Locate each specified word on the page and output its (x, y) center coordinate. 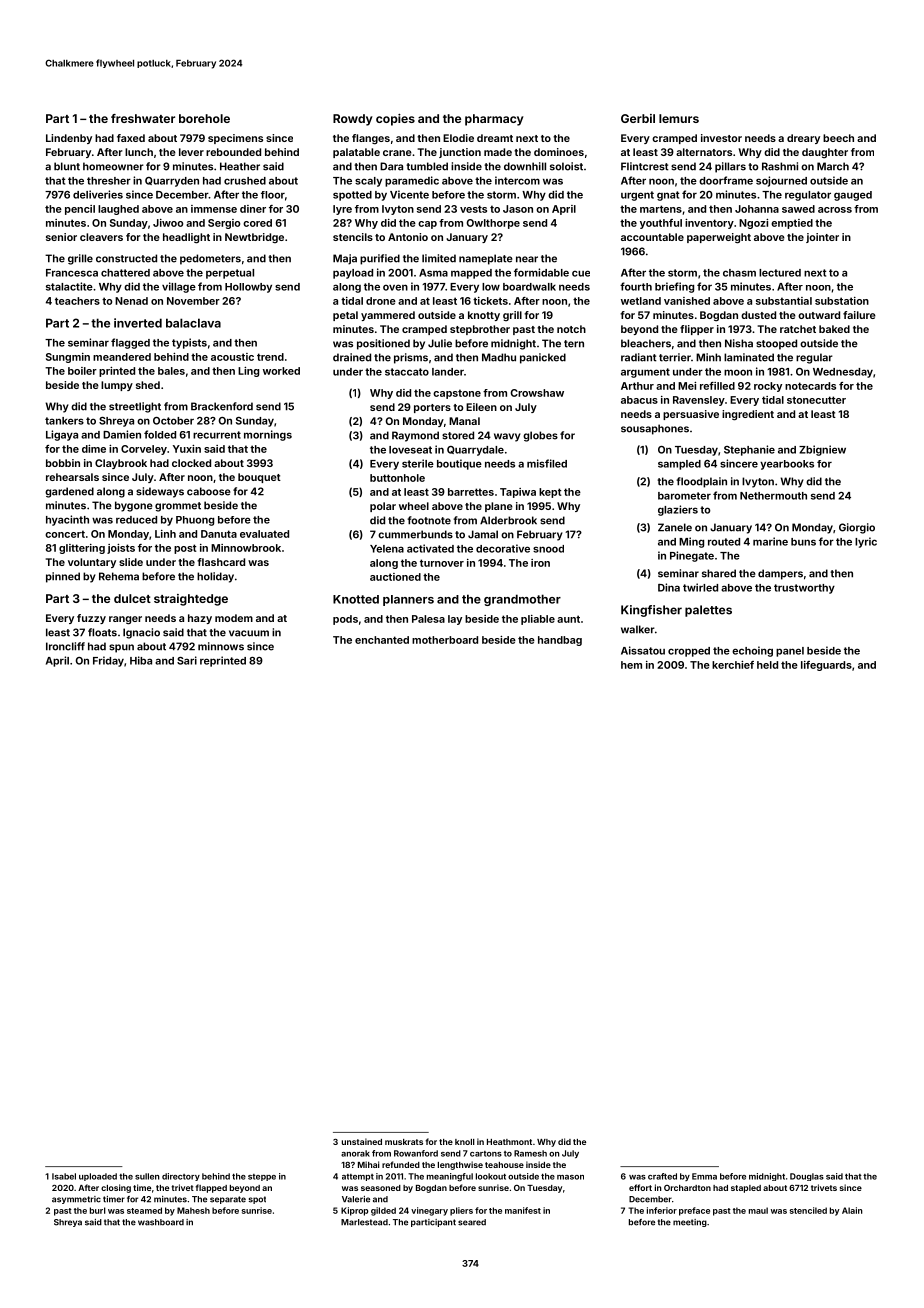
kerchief (733, 665)
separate (228, 1200)
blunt (67, 166)
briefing (674, 287)
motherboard (445, 640)
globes (540, 436)
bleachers (646, 343)
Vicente (409, 194)
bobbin (63, 463)
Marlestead (364, 1222)
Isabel (64, 1176)
